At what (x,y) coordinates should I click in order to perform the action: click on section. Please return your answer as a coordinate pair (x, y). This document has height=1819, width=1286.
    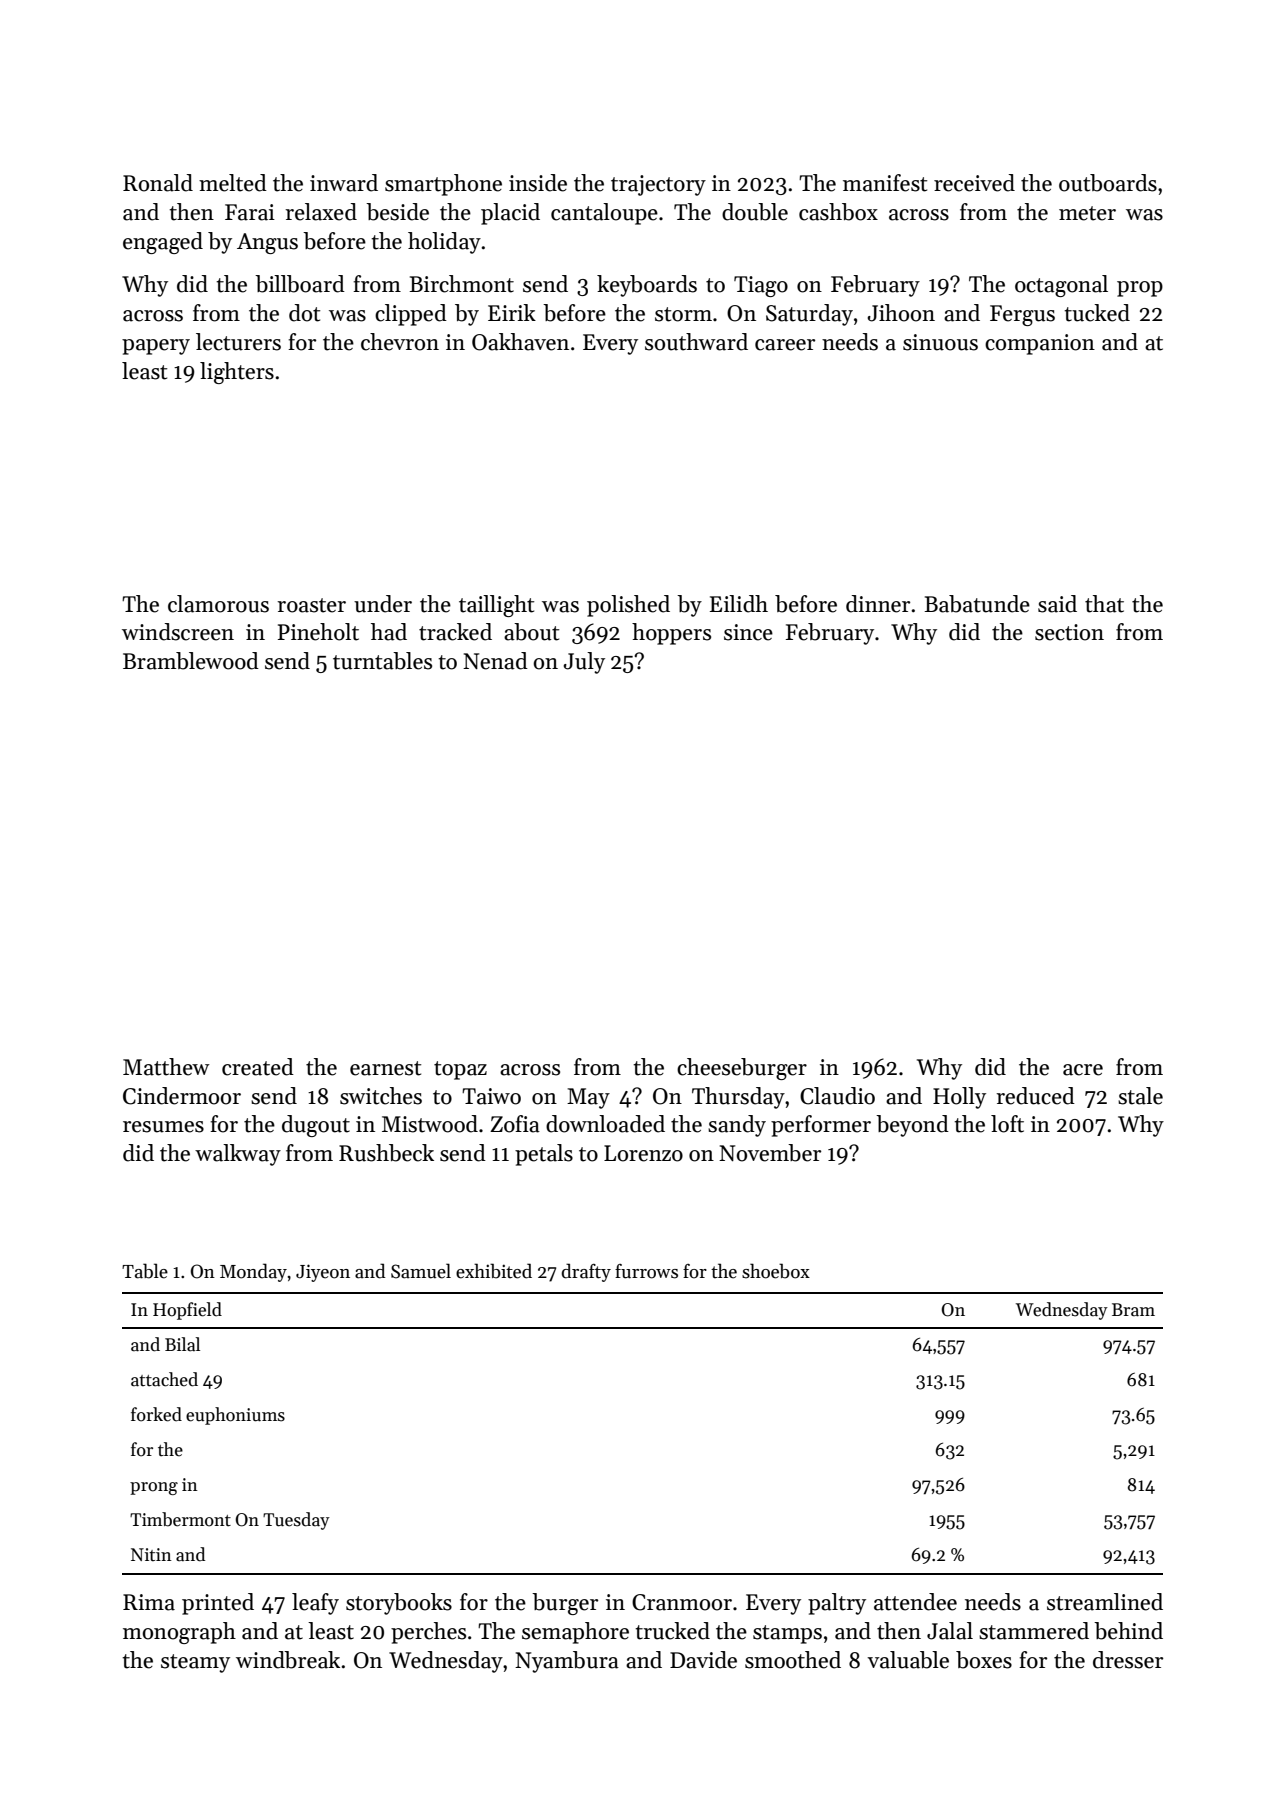
    Looking at the image, I should click on (1069, 632).
